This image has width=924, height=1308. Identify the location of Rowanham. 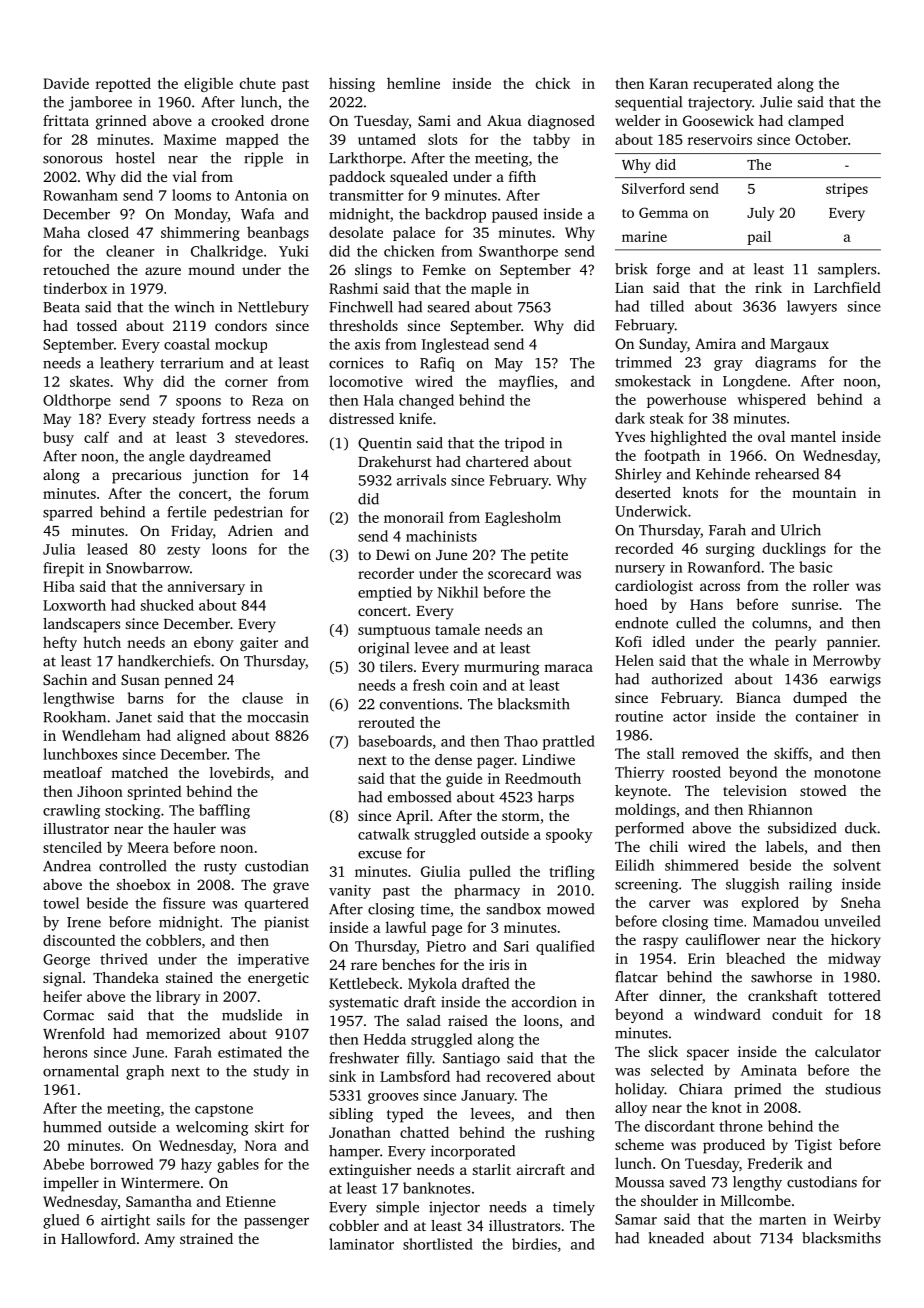
(80, 195).
